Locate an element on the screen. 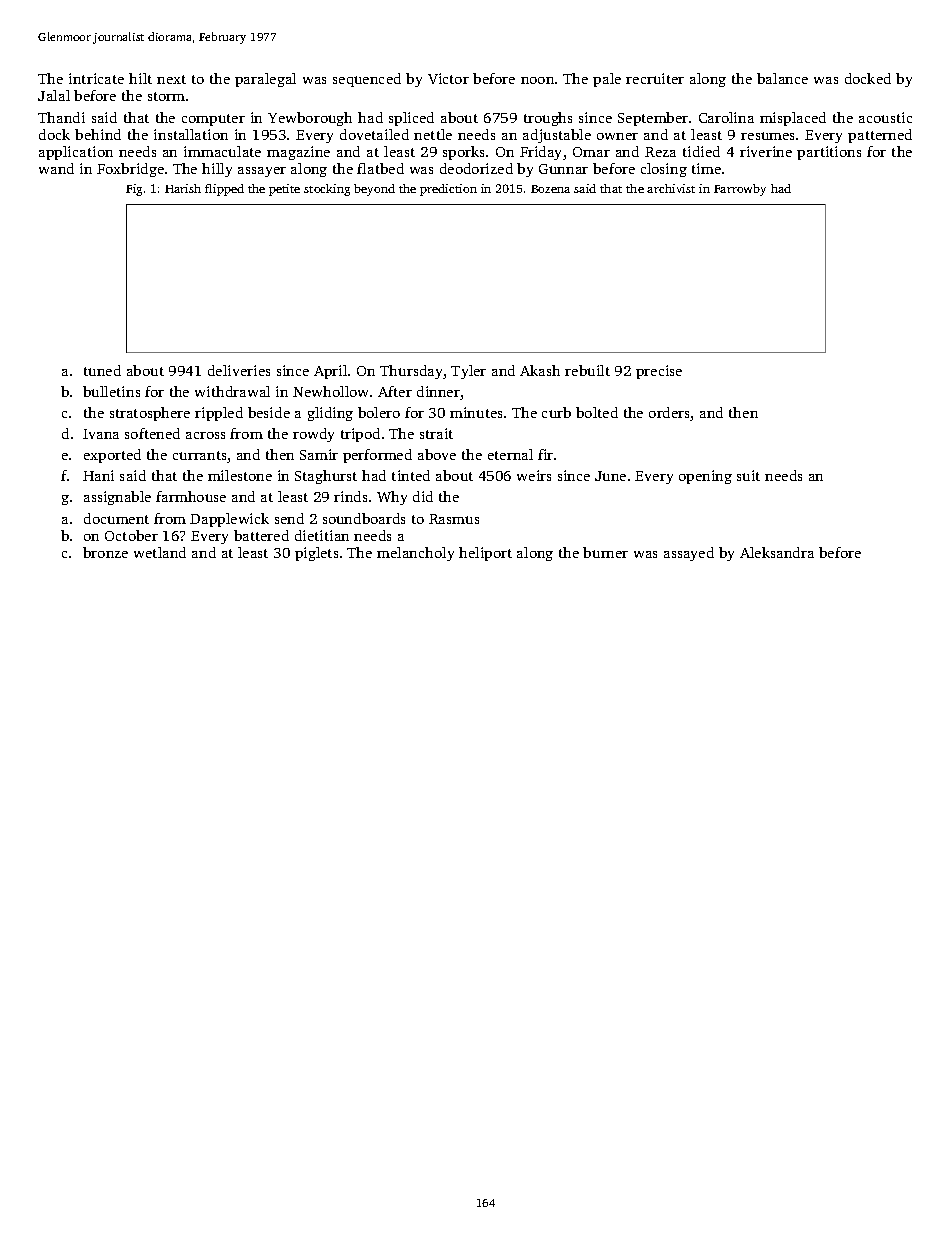  prediction is located at coordinates (448, 190).
